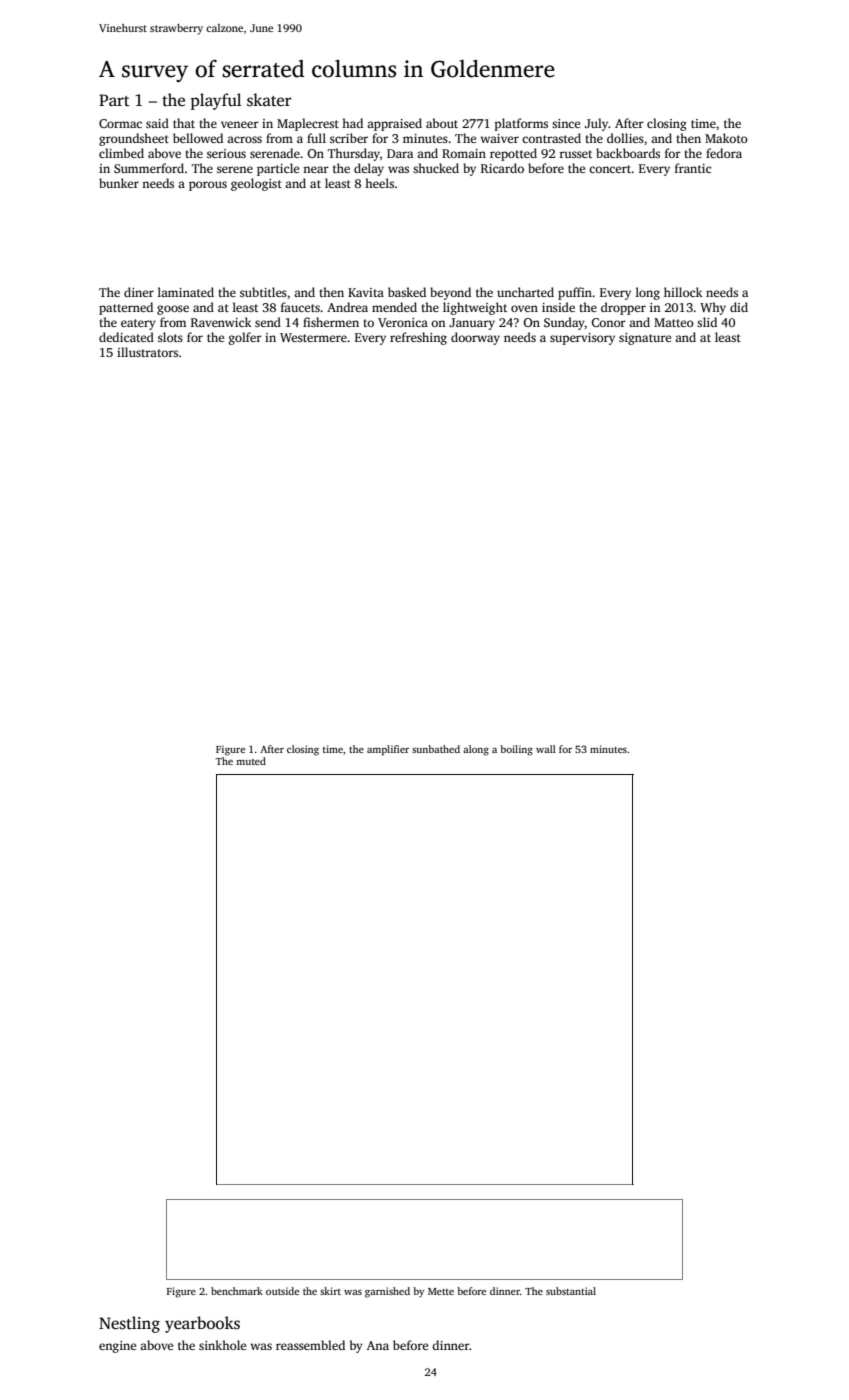 This page has width=849, height=1400. What do you see at coordinates (726, 138) in the page?
I see `Makoto` at bounding box center [726, 138].
